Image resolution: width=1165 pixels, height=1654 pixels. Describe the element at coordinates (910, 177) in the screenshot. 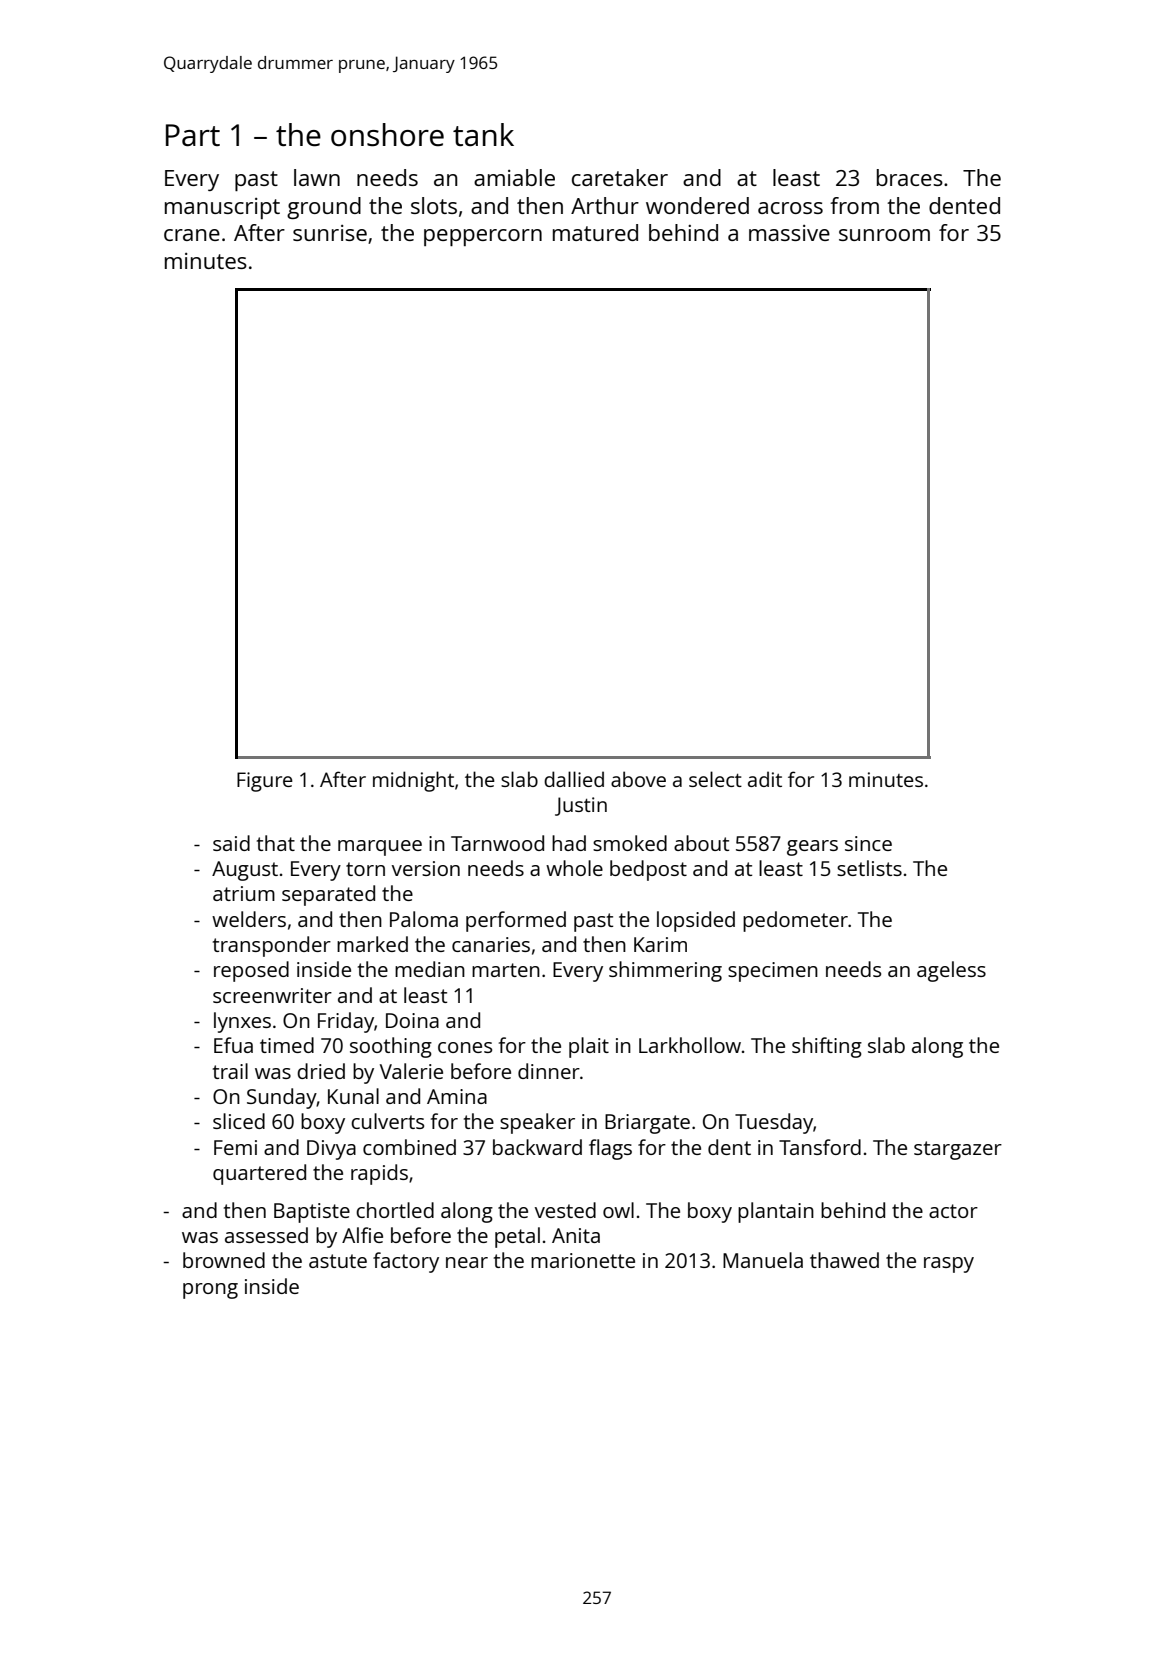

I see `braces` at that location.
